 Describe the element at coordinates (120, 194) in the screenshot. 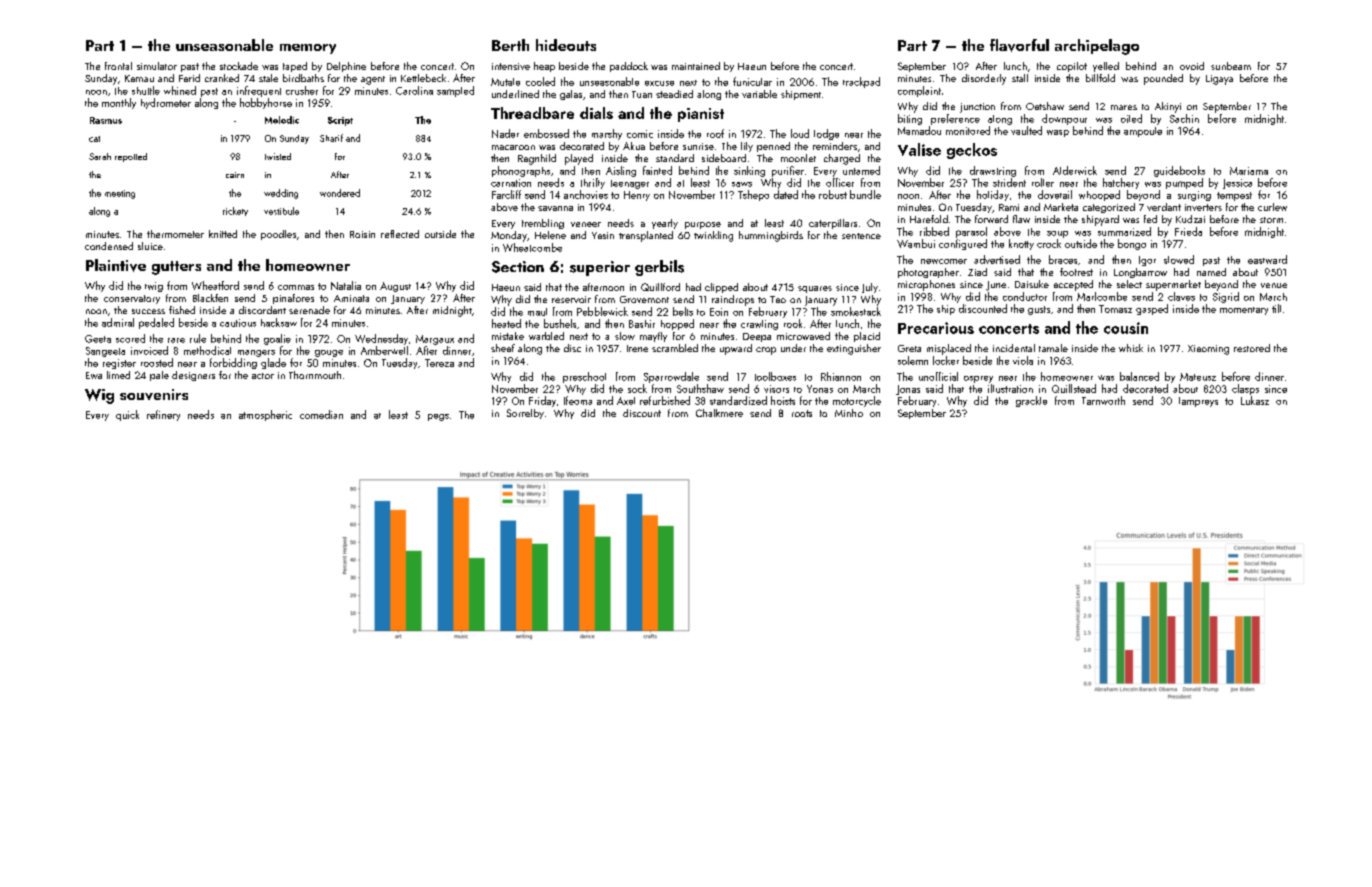

I see `meeting` at that location.
